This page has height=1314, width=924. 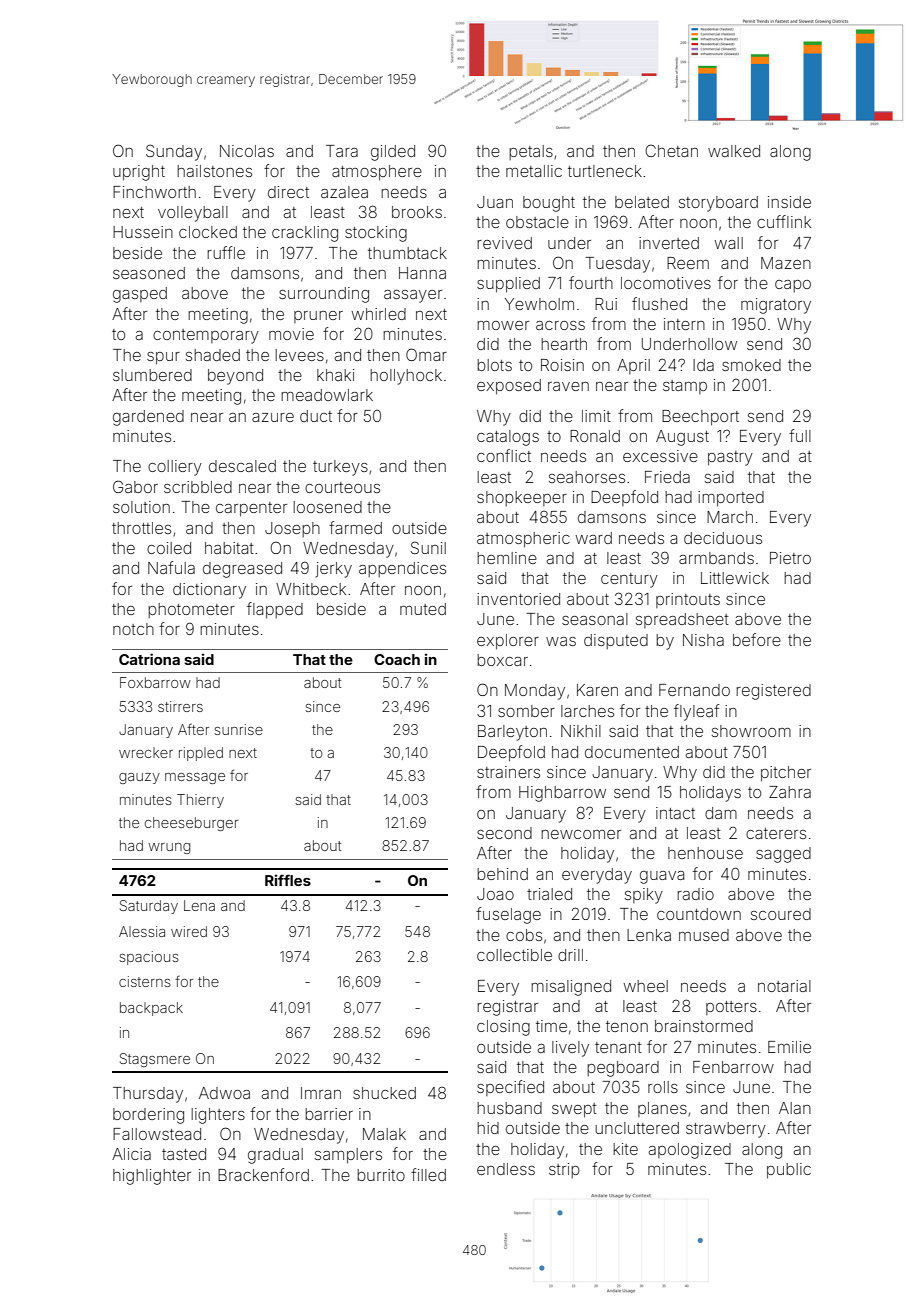 What do you see at coordinates (199, 905) in the page?
I see `Lena` at bounding box center [199, 905].
